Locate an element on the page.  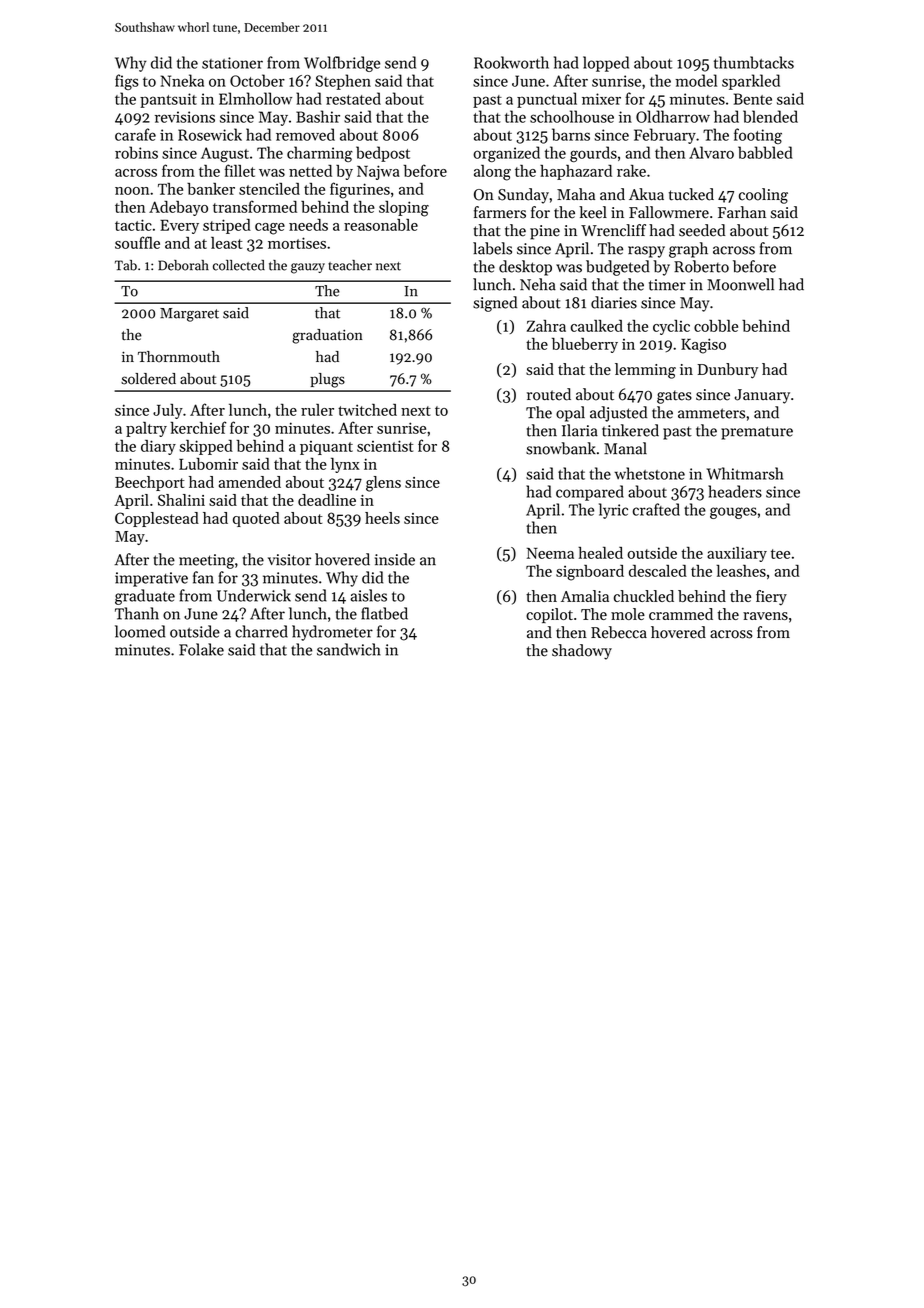
Neema is located at coordinates (550, 553).
